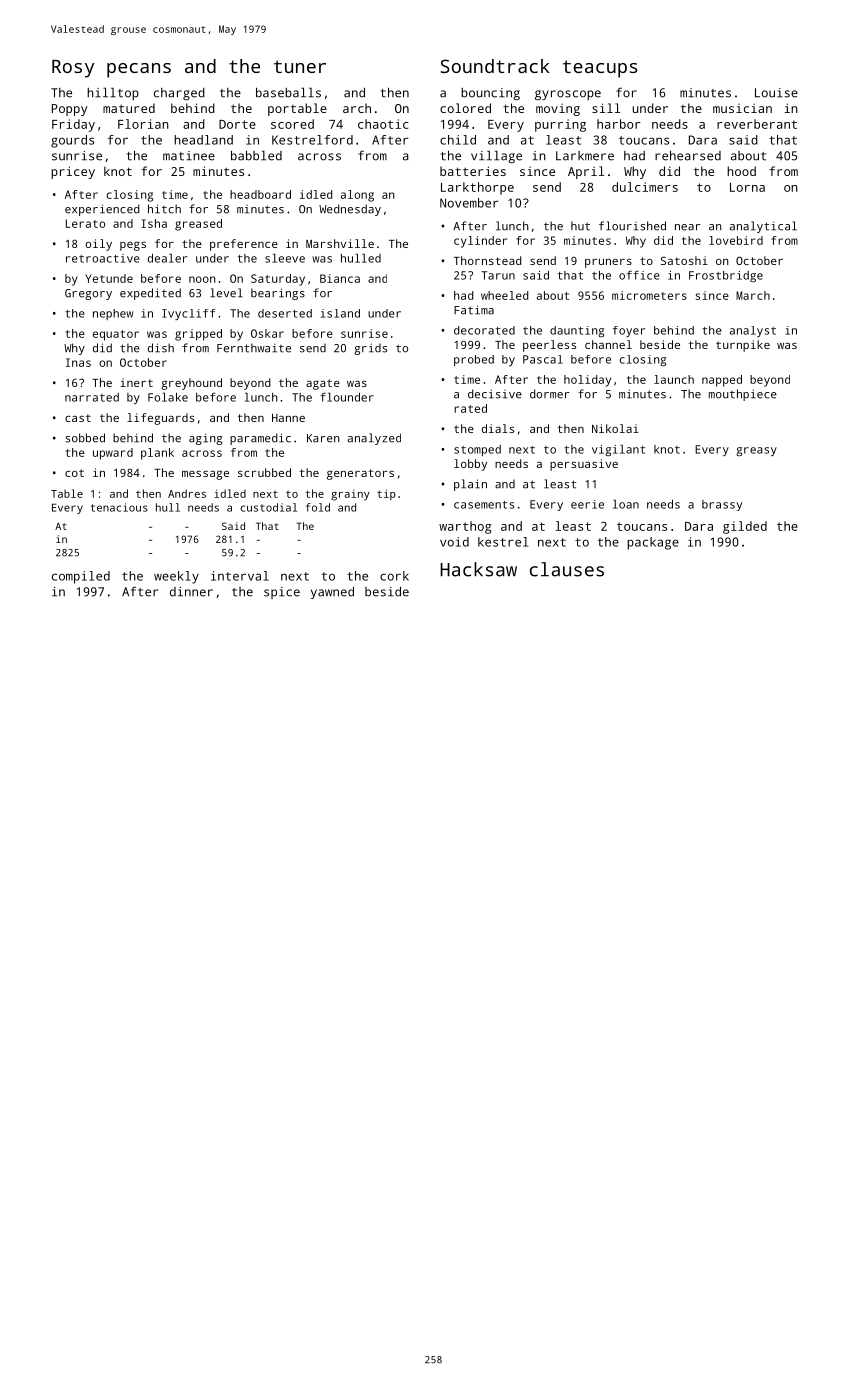 The height and width of the document is (1400, 849). Describe the element at coordinates (600, 69) in the document. I see `teacups` at that location.
